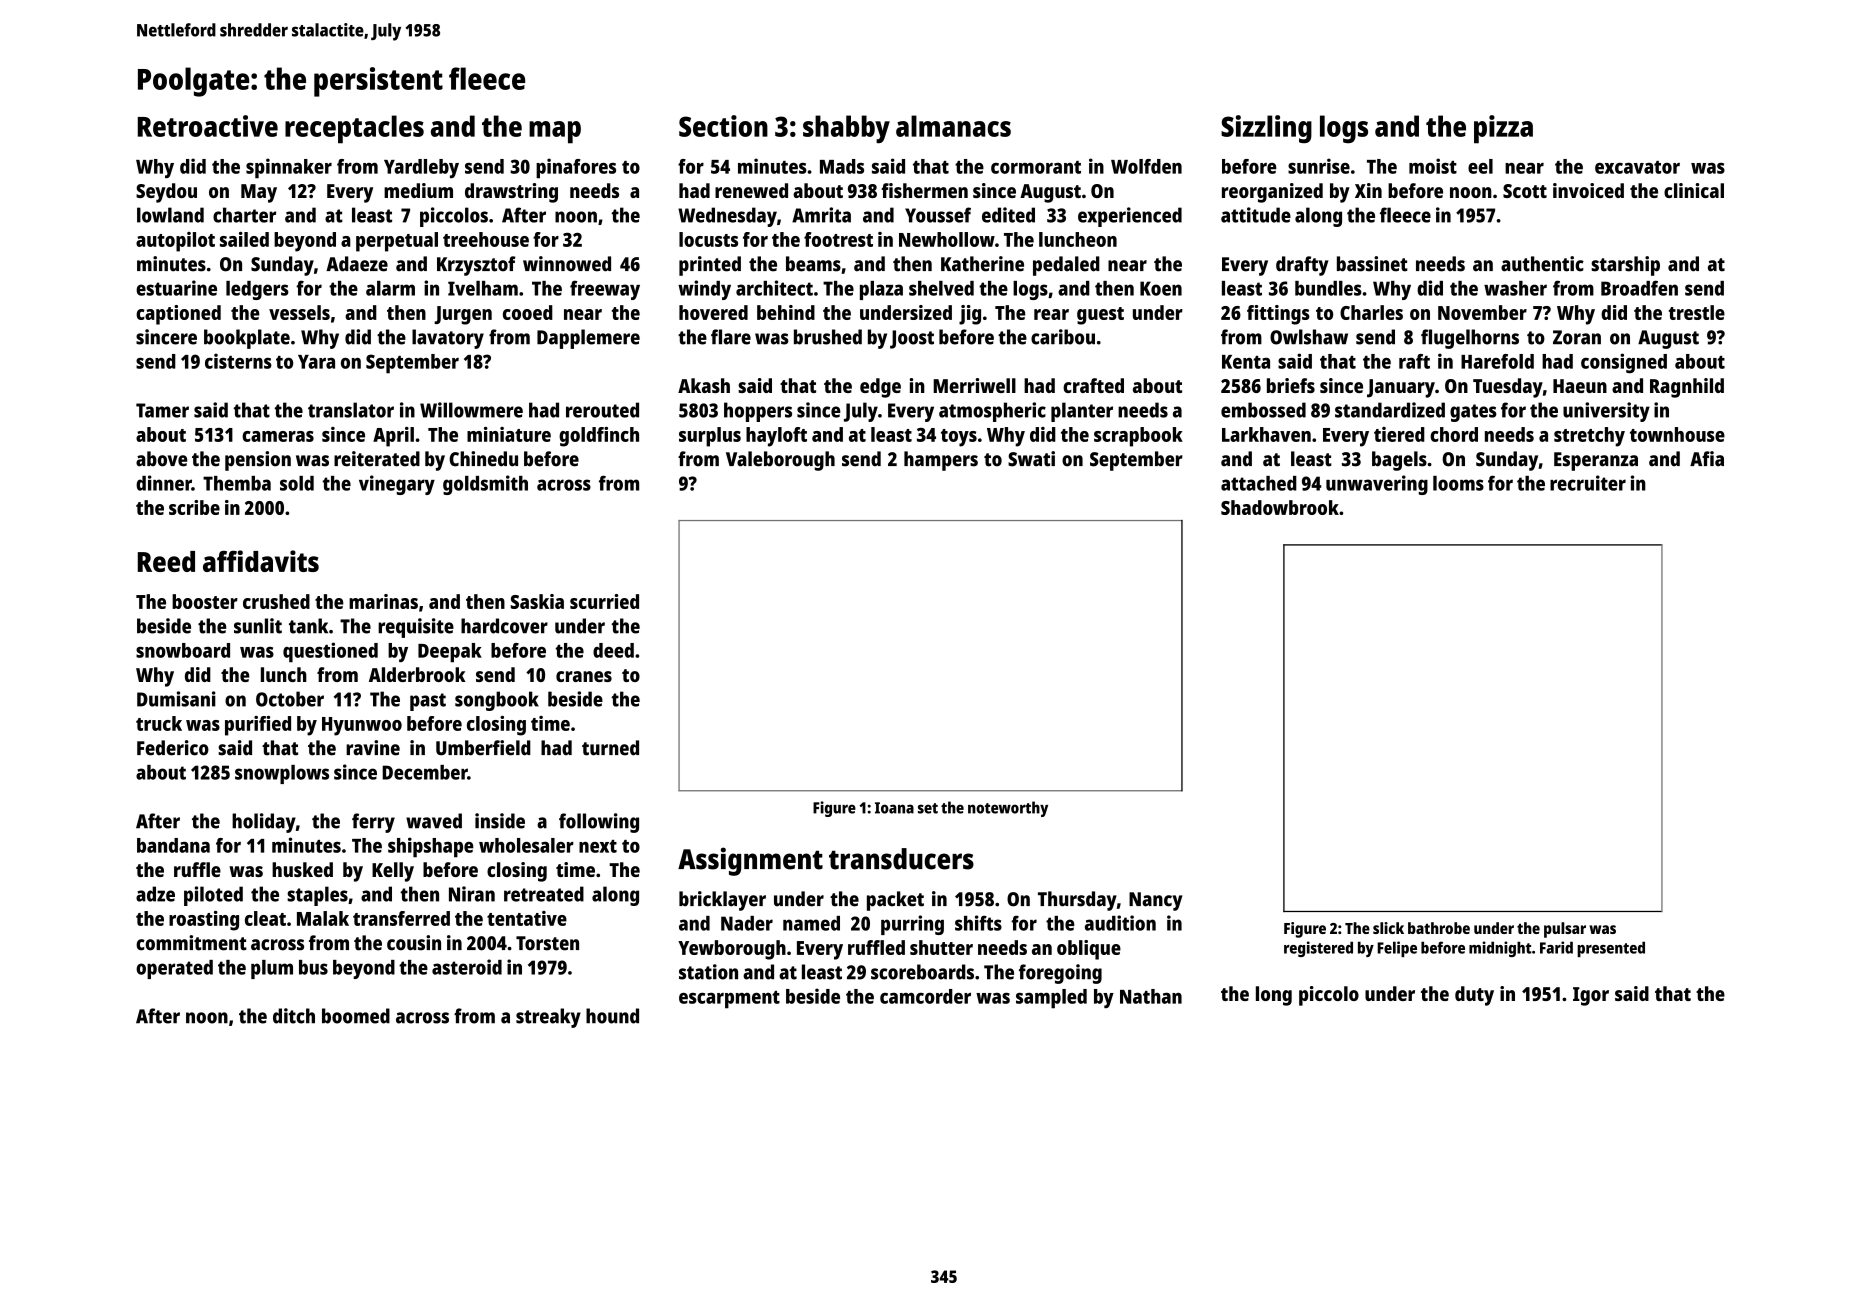  I want to click on transferred, so click(401, 918).
